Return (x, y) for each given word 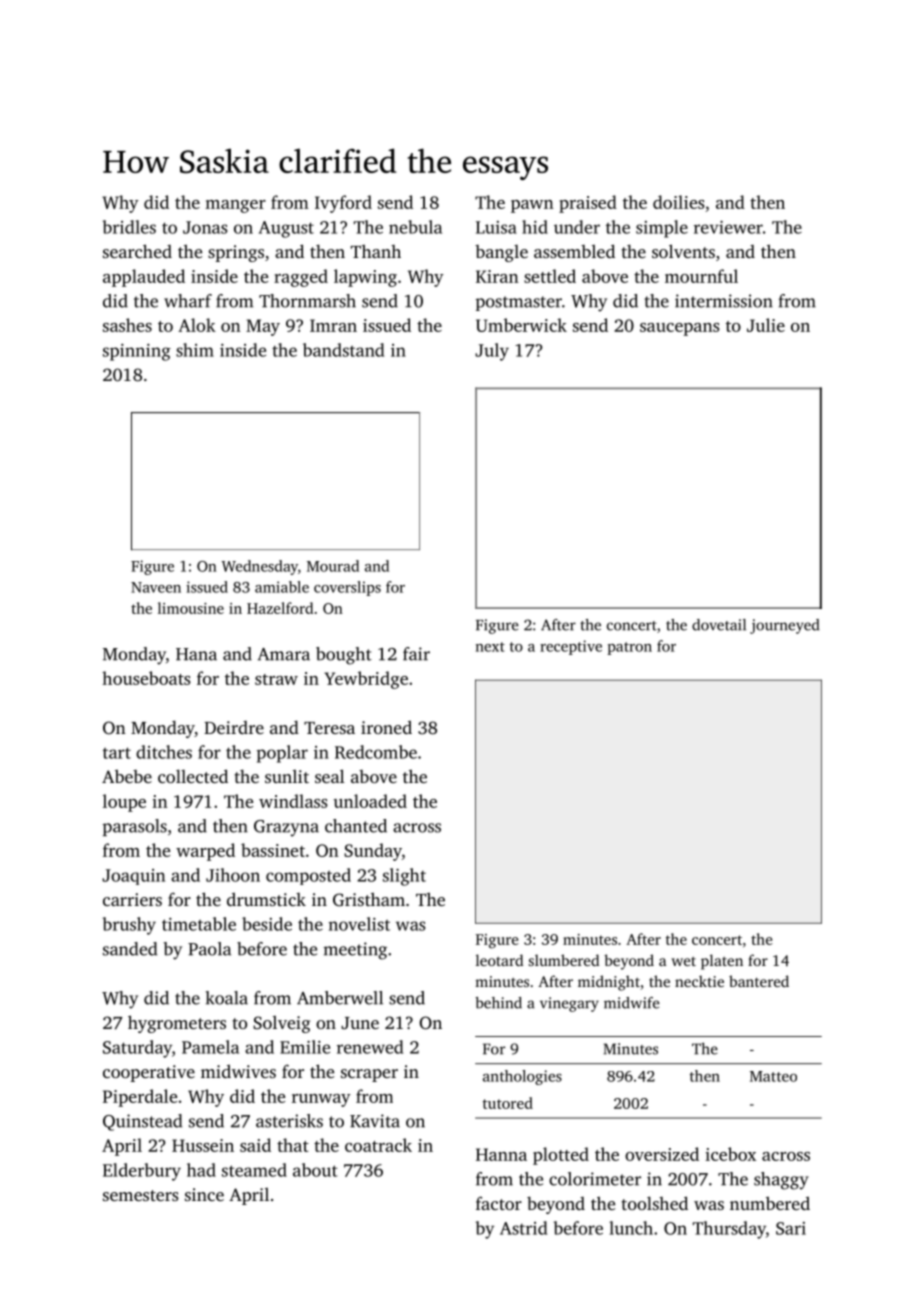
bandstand (343, 350)
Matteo (773, 1076)
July (492, 352)
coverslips (347, 588)
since (204, 1194)
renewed (370, 1047)
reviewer (728, 227)
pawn (532, 206)
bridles (129, 227)
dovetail (719, 625)
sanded (130, 949)
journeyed (784, 626)
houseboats (146, 678)
